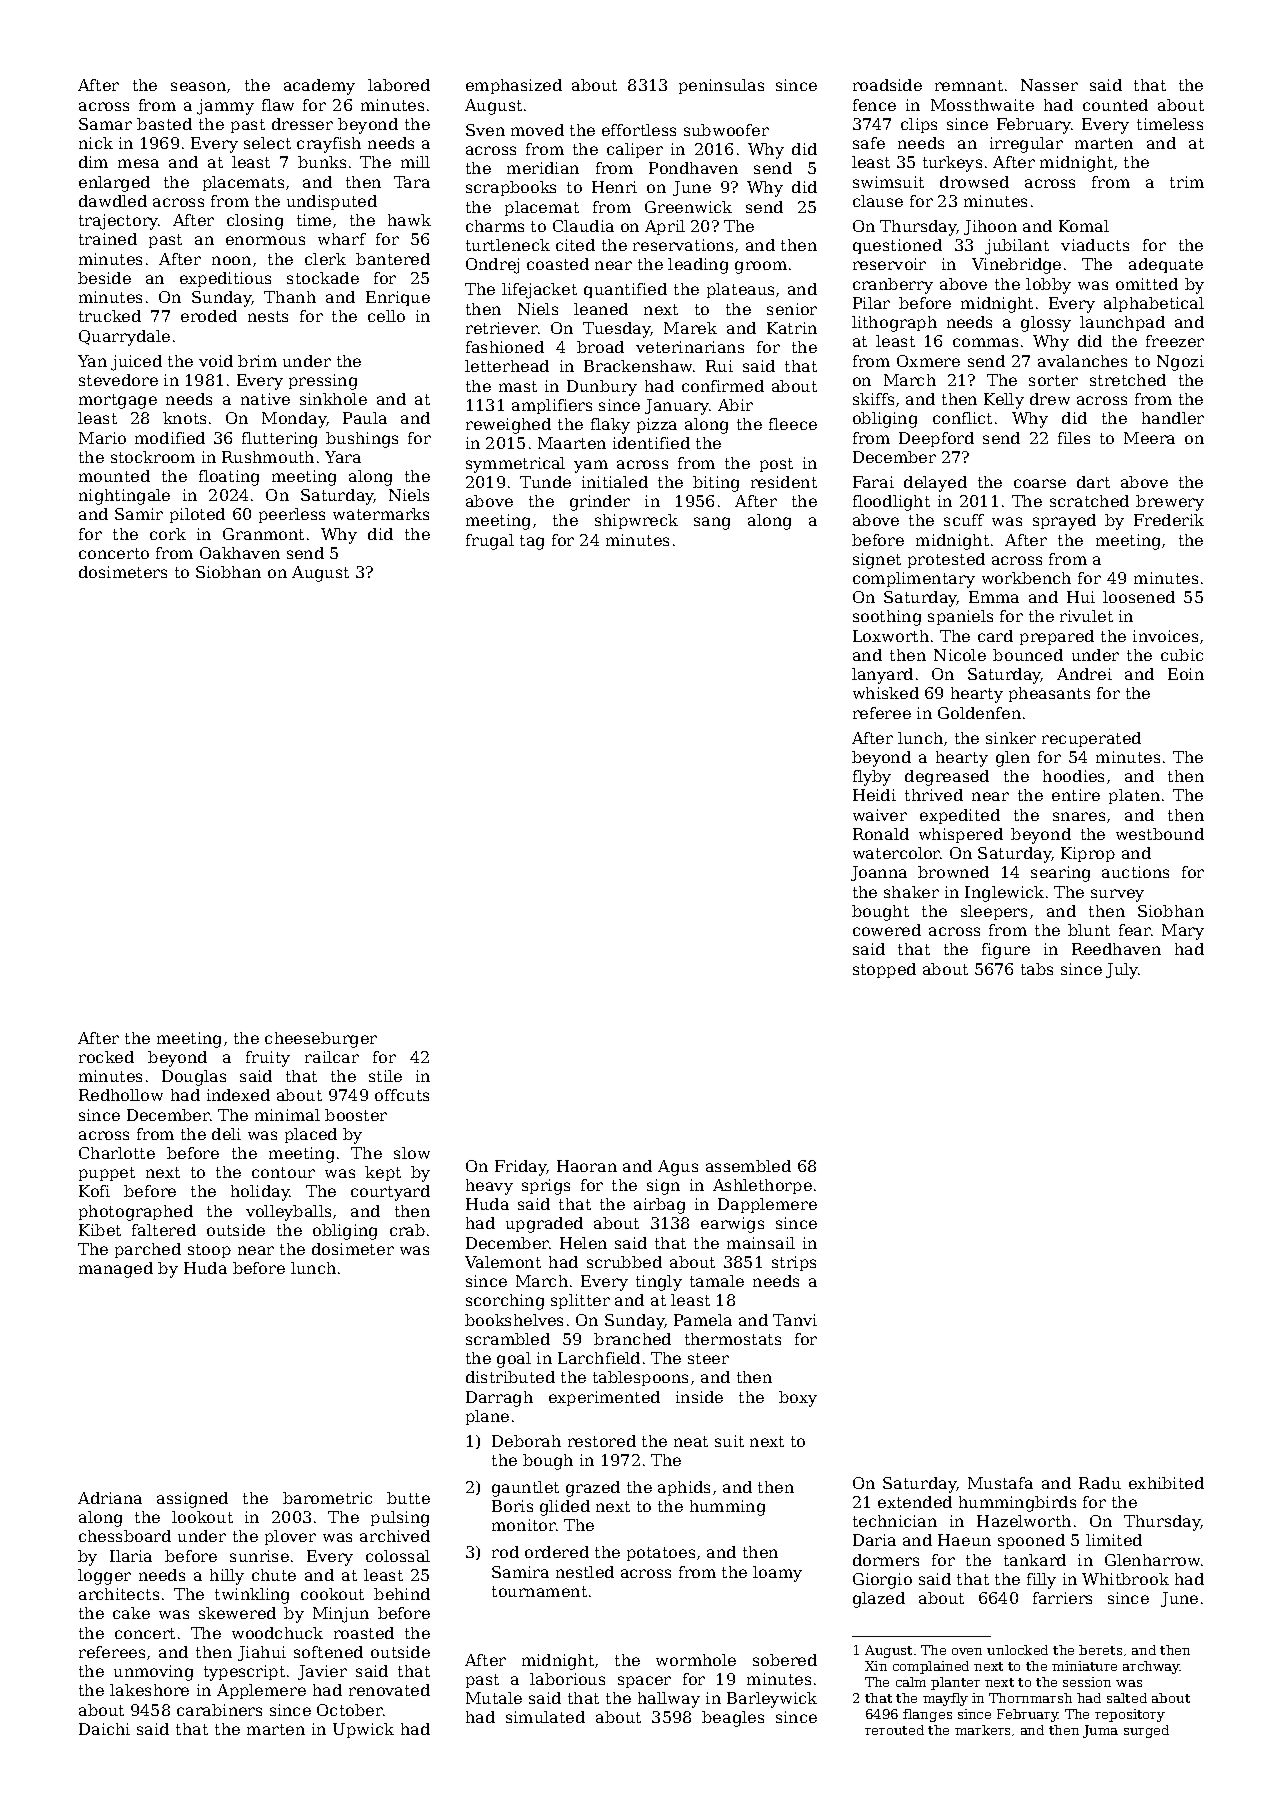 The width and height of the page is (1283, 1815). What do you see at coordinates (879, 873) in the page?
I see `Joanna` at bounding box center [879, 873].
